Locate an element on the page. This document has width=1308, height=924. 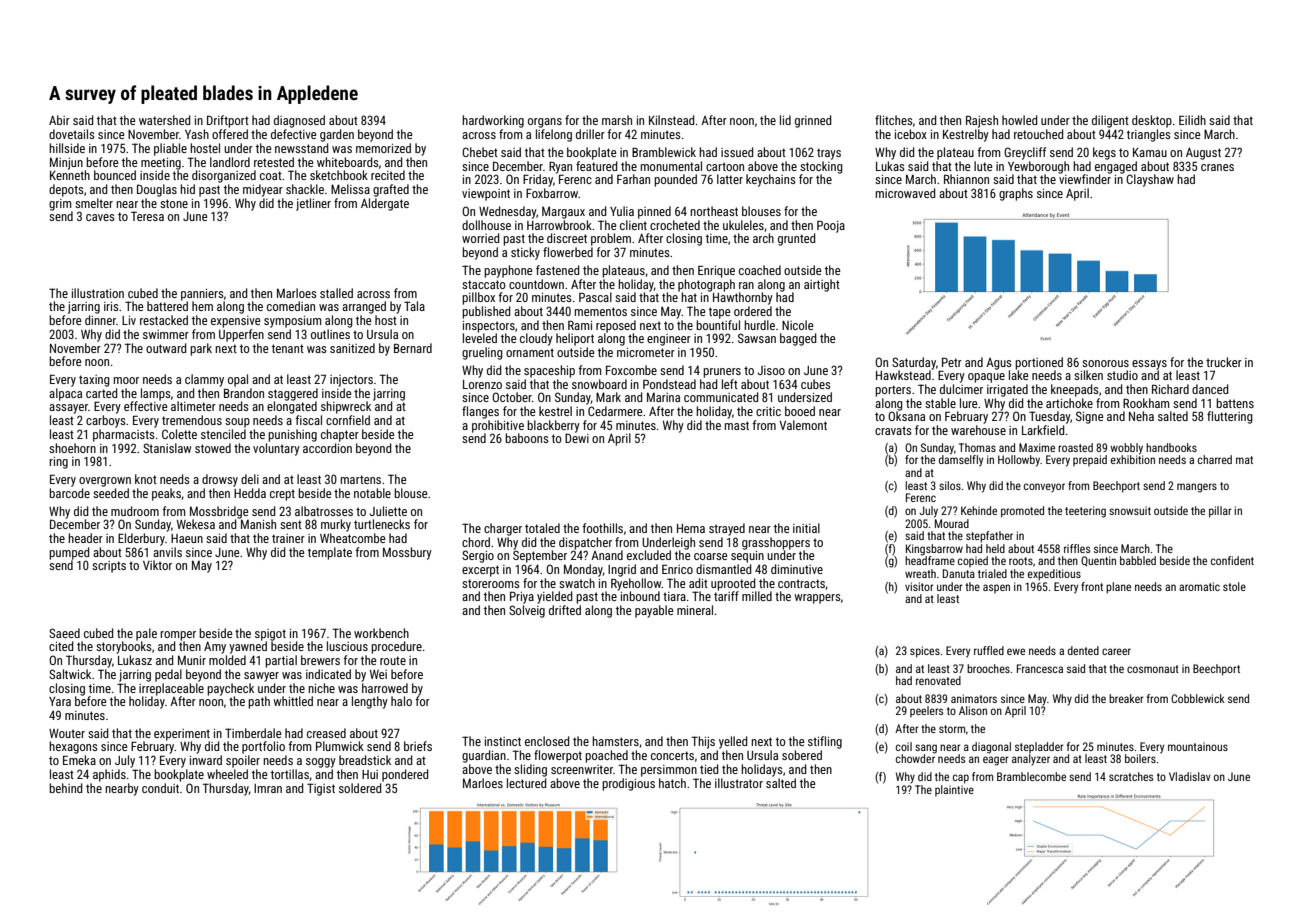
Clayshaw is located at coordinates (1150, 180).
